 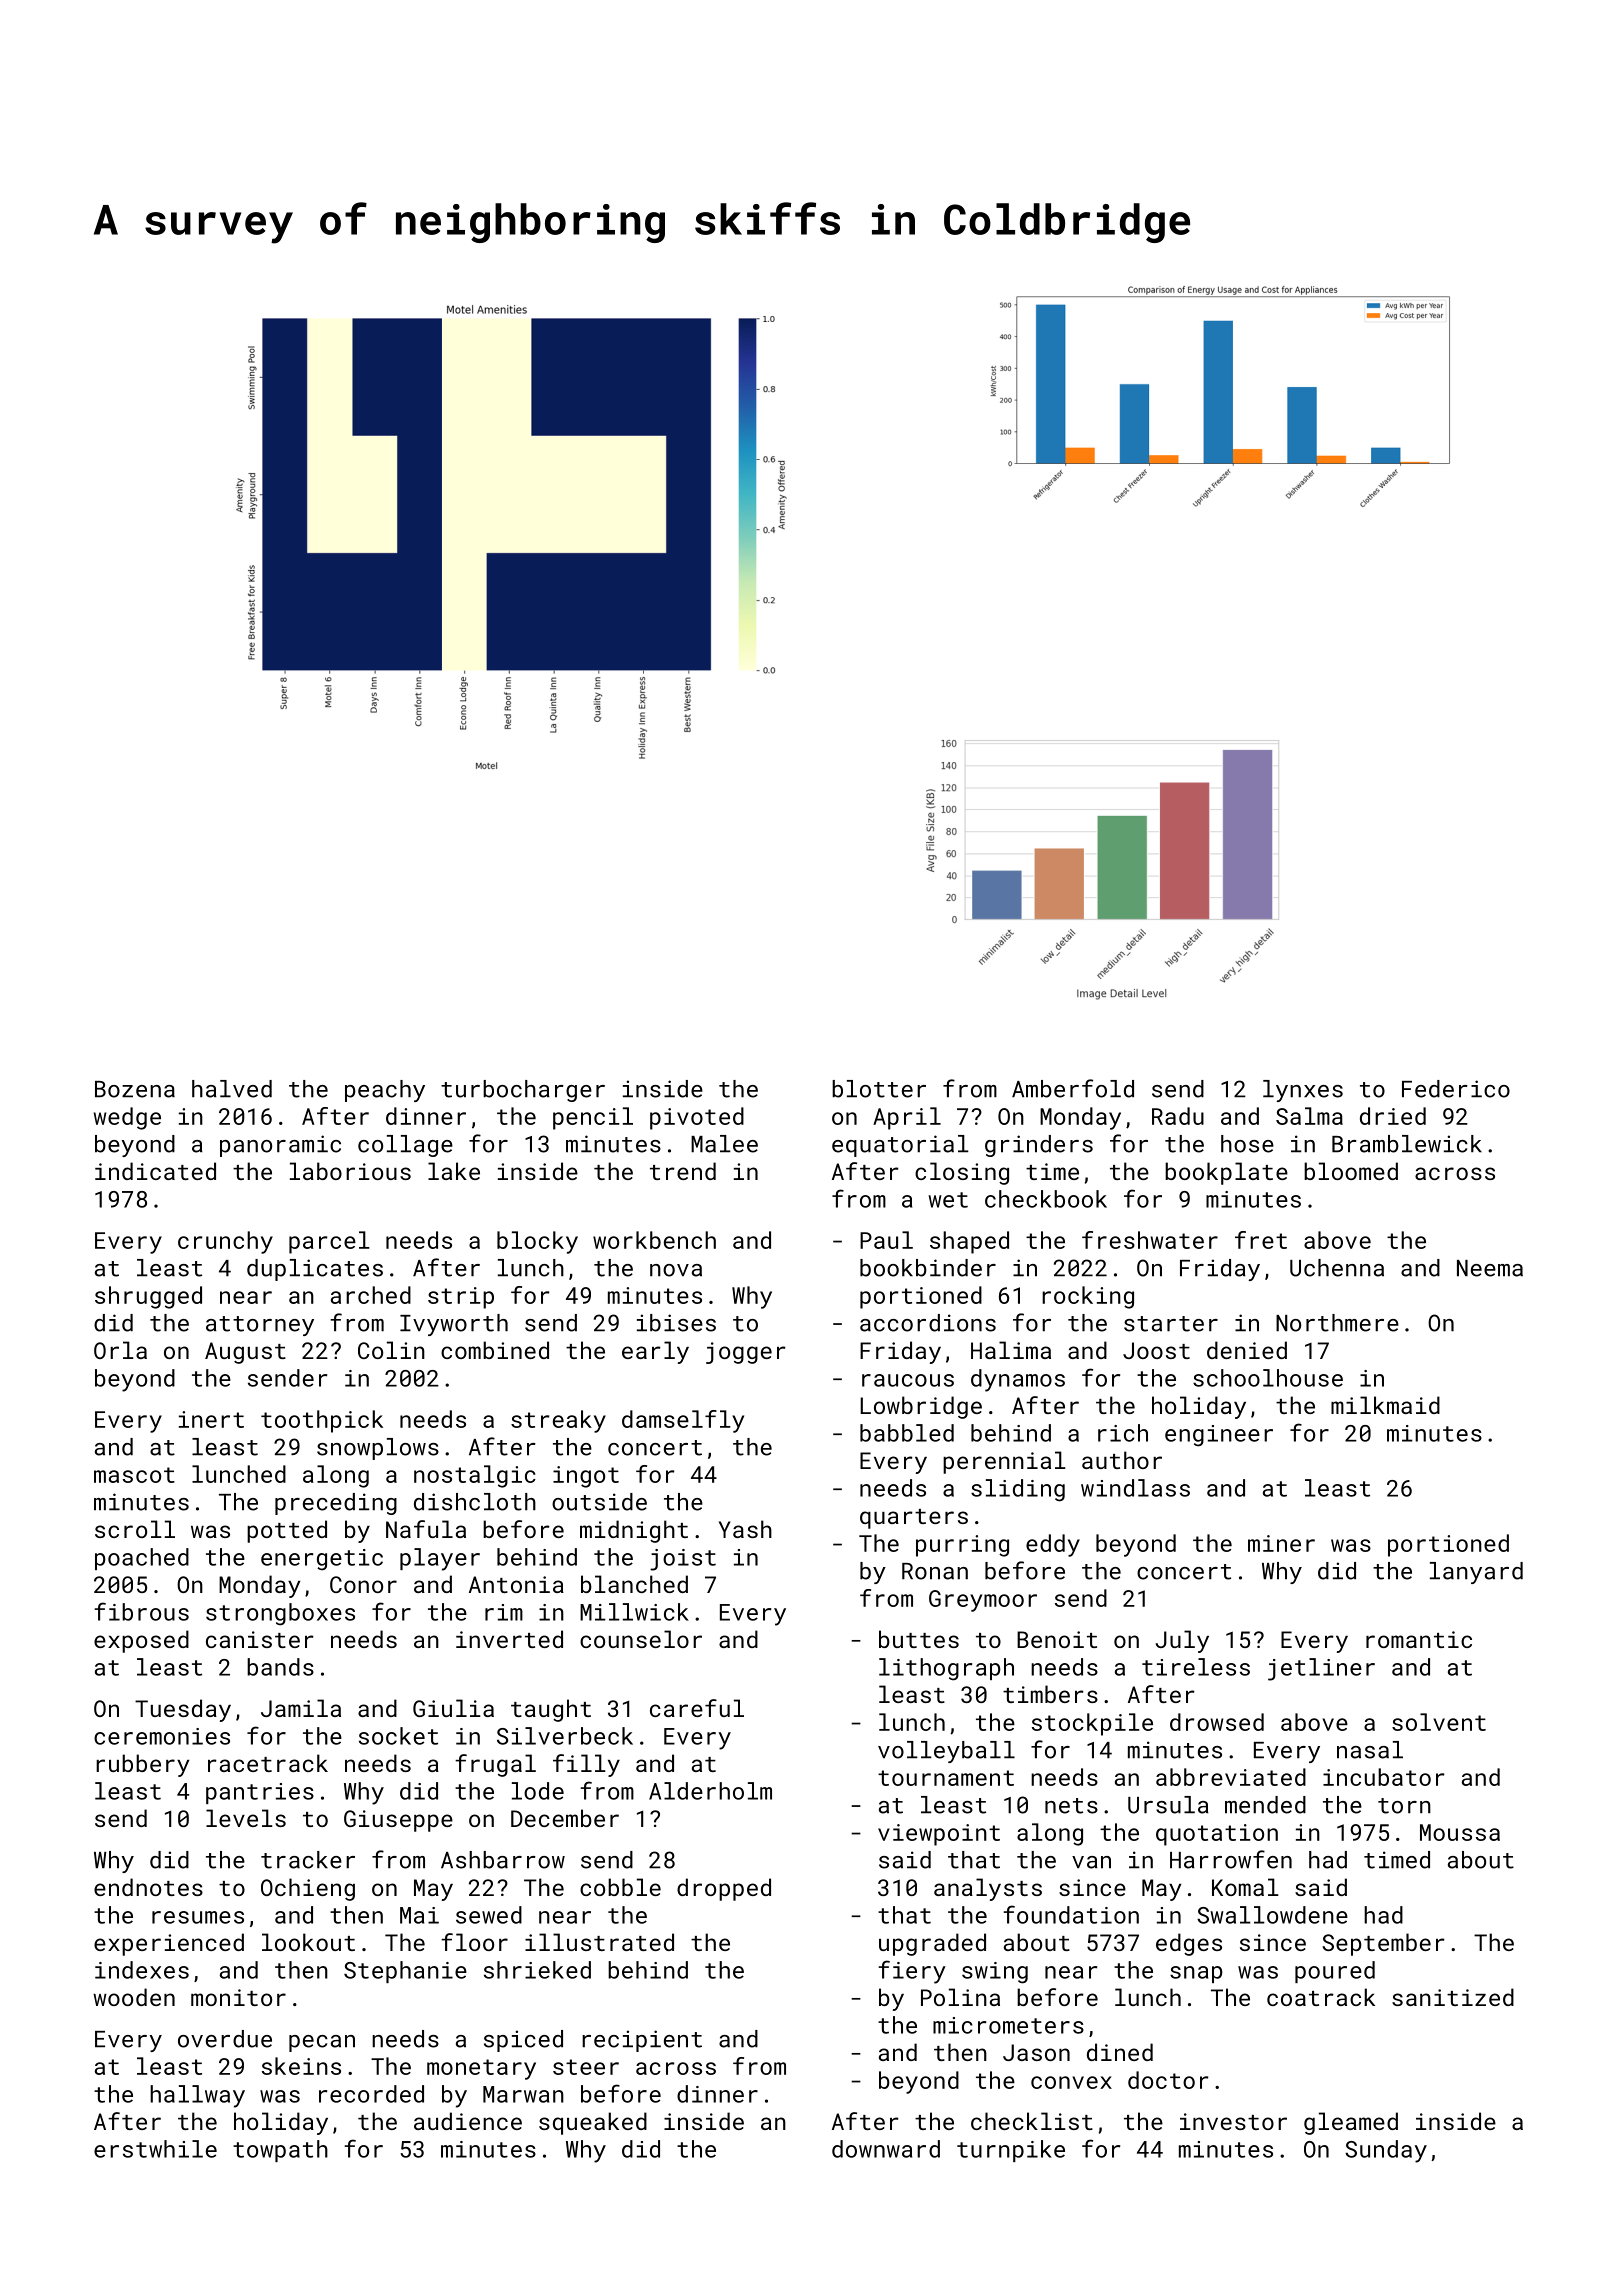 I want to click on fret, so click(x=1261, y=1240).
